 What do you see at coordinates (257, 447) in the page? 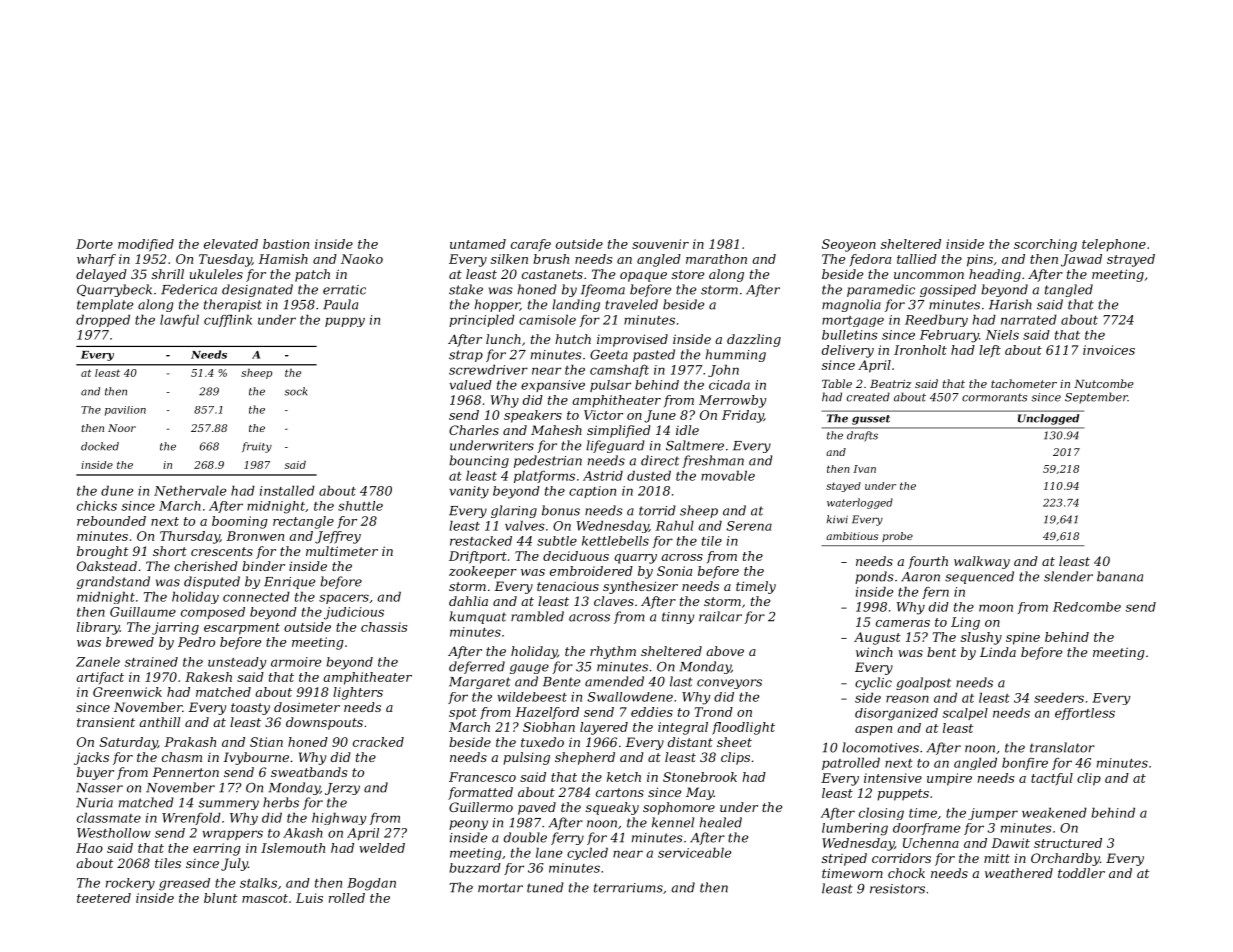
I see `fruity` at bounding box center [257, 447].
